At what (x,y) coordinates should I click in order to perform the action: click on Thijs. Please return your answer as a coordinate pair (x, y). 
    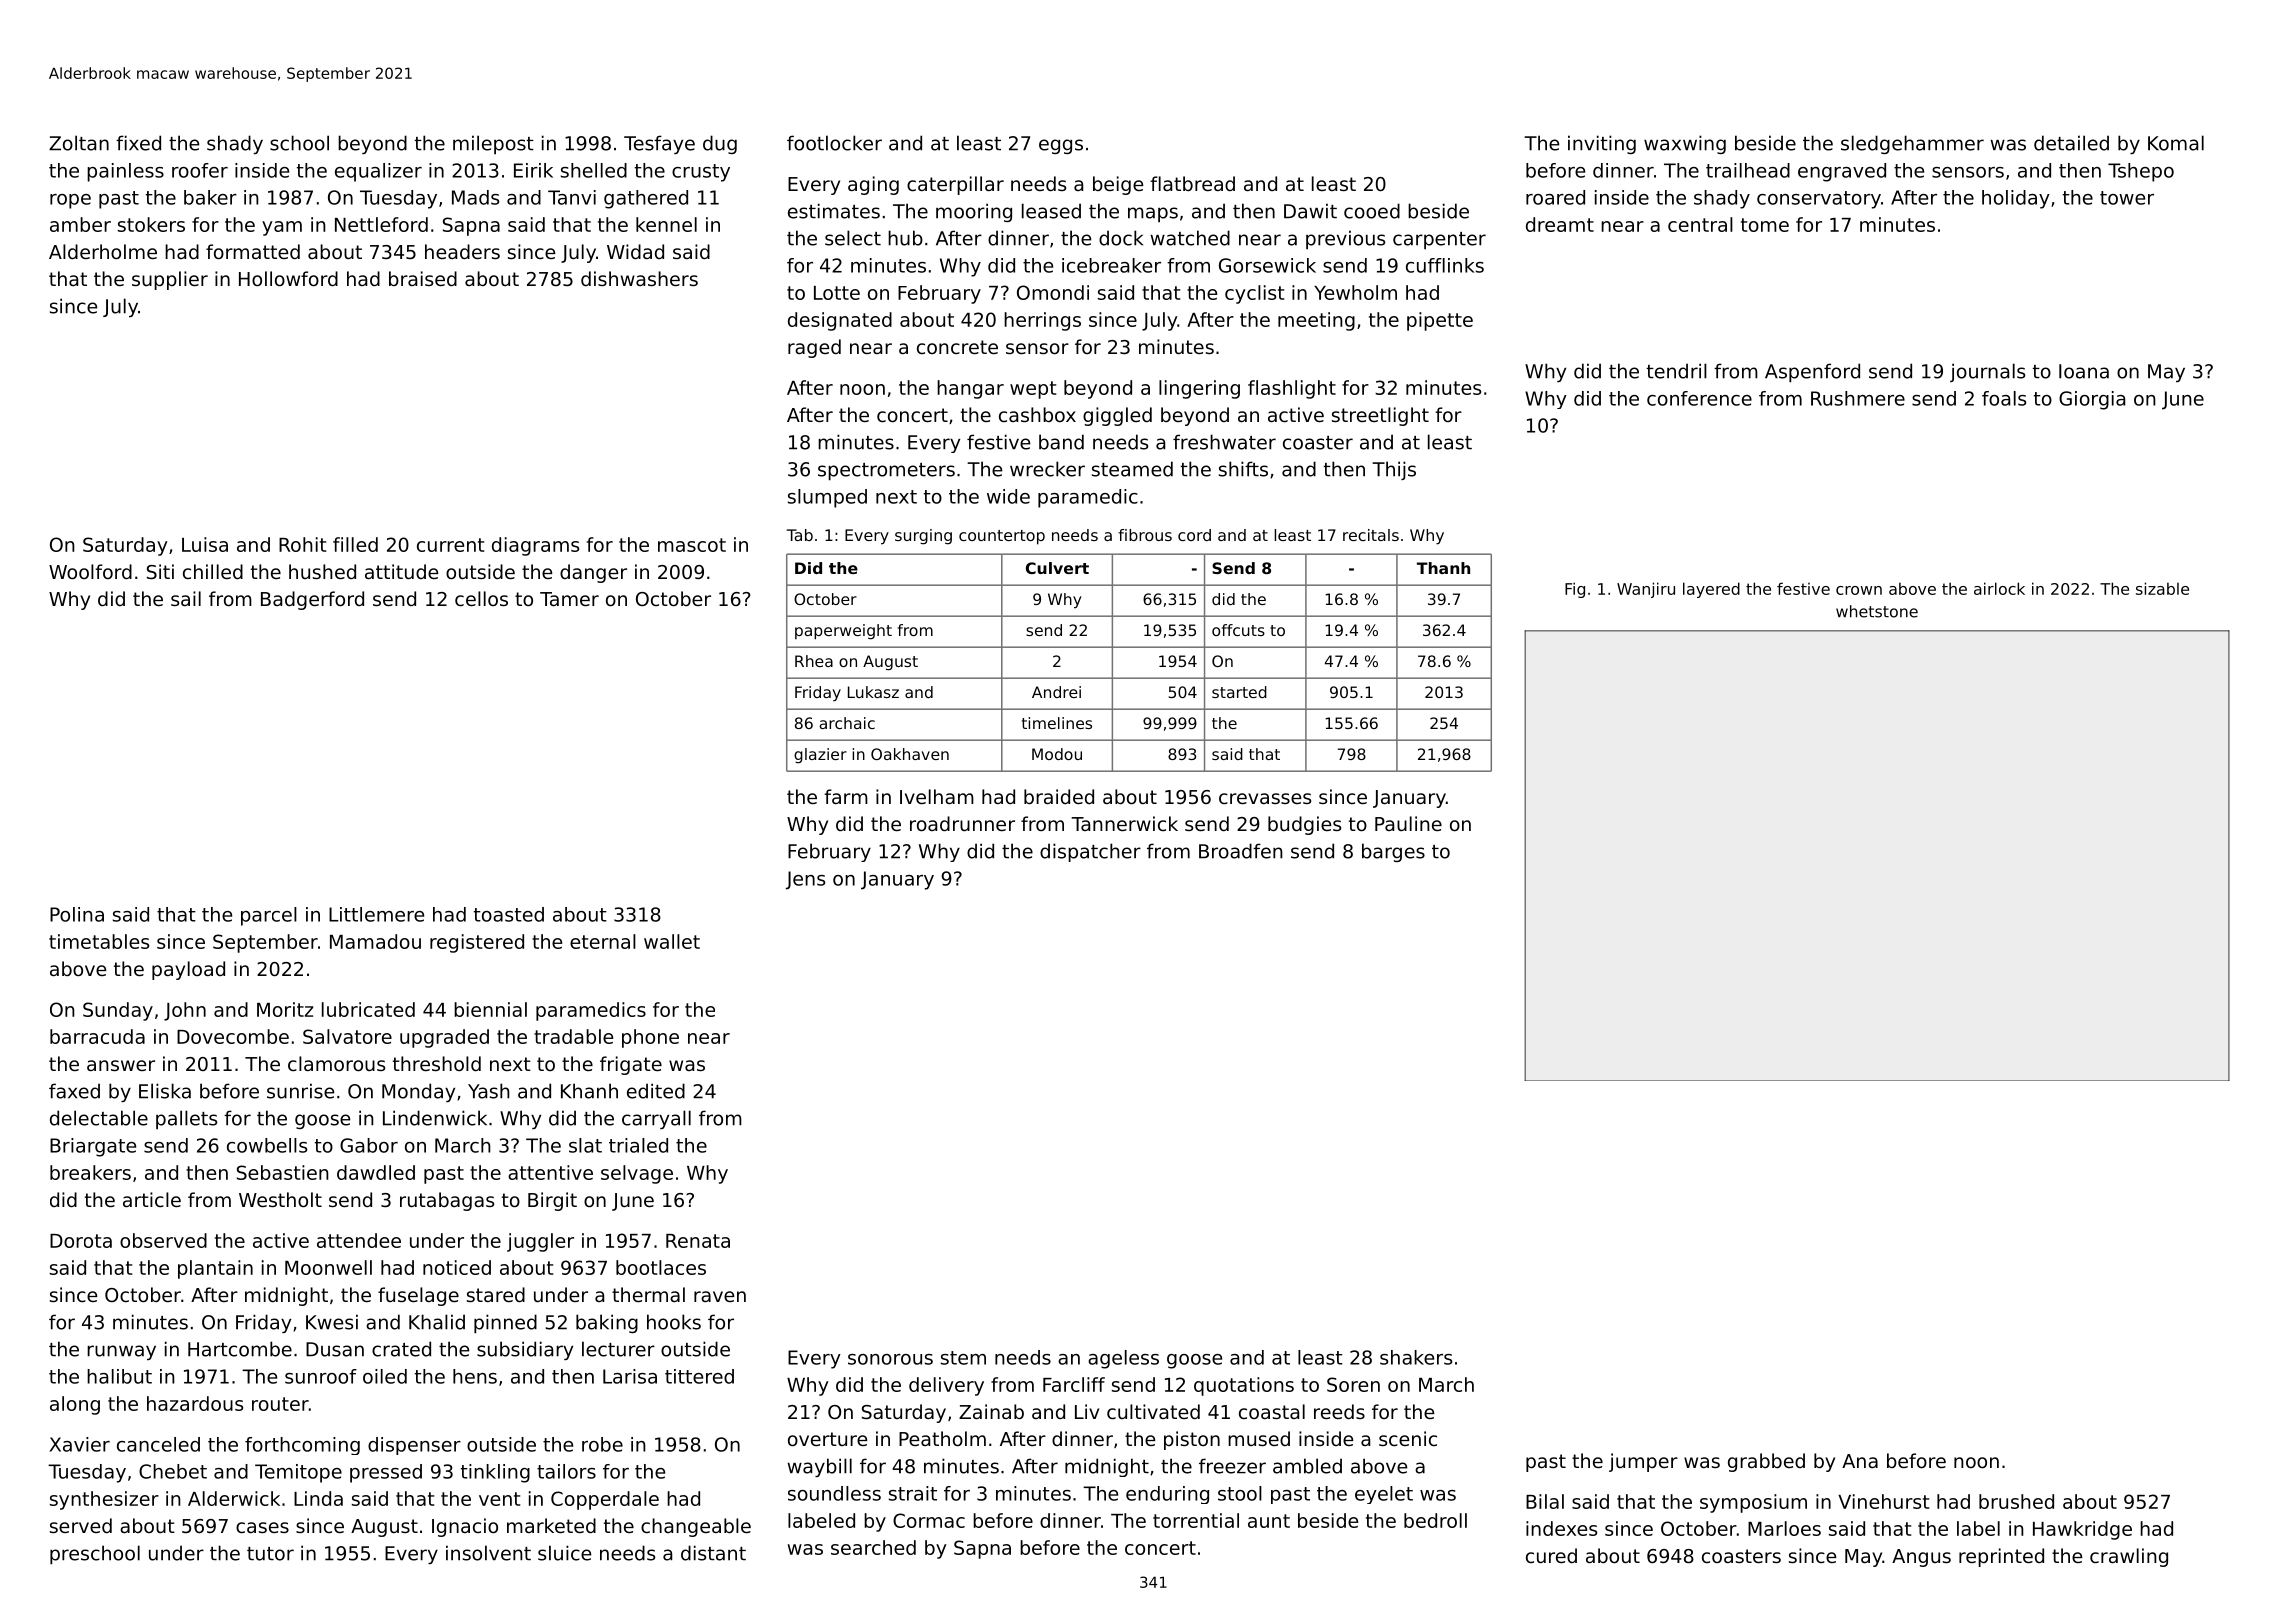
    Looking at the image, I should click on (1394, 470).
